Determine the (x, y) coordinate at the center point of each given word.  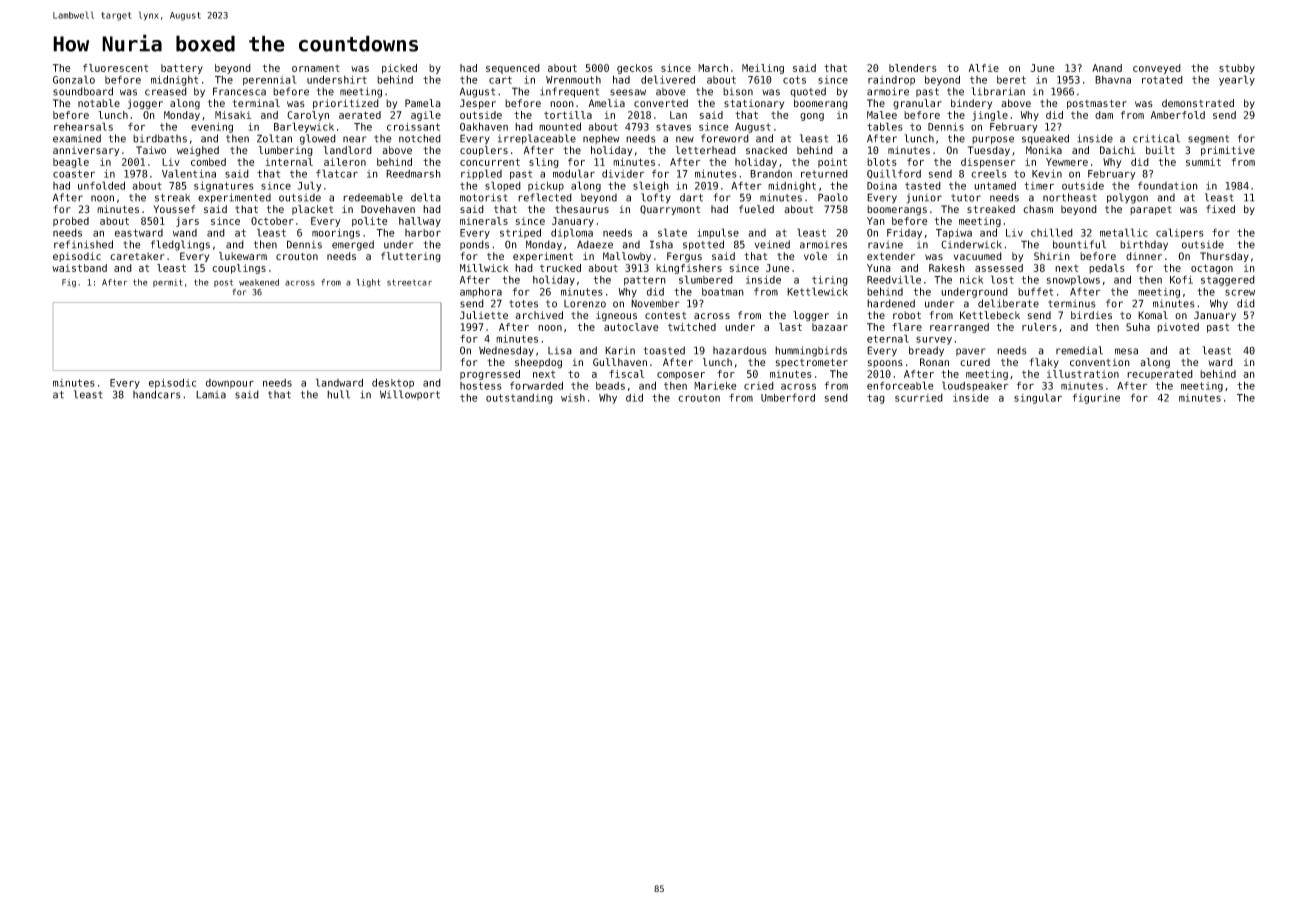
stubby (1237, 69)
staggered (1228, 281)
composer (681, 376)
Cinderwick (971, 244)
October (272, 221)
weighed (198, 151)
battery (182, 69)
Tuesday (989, 151)
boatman (723, 292)
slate (672, 232)
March (713, 68)
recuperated (1160, 375)
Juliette (484, 315)
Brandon (771, 174)
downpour (230, 384)
